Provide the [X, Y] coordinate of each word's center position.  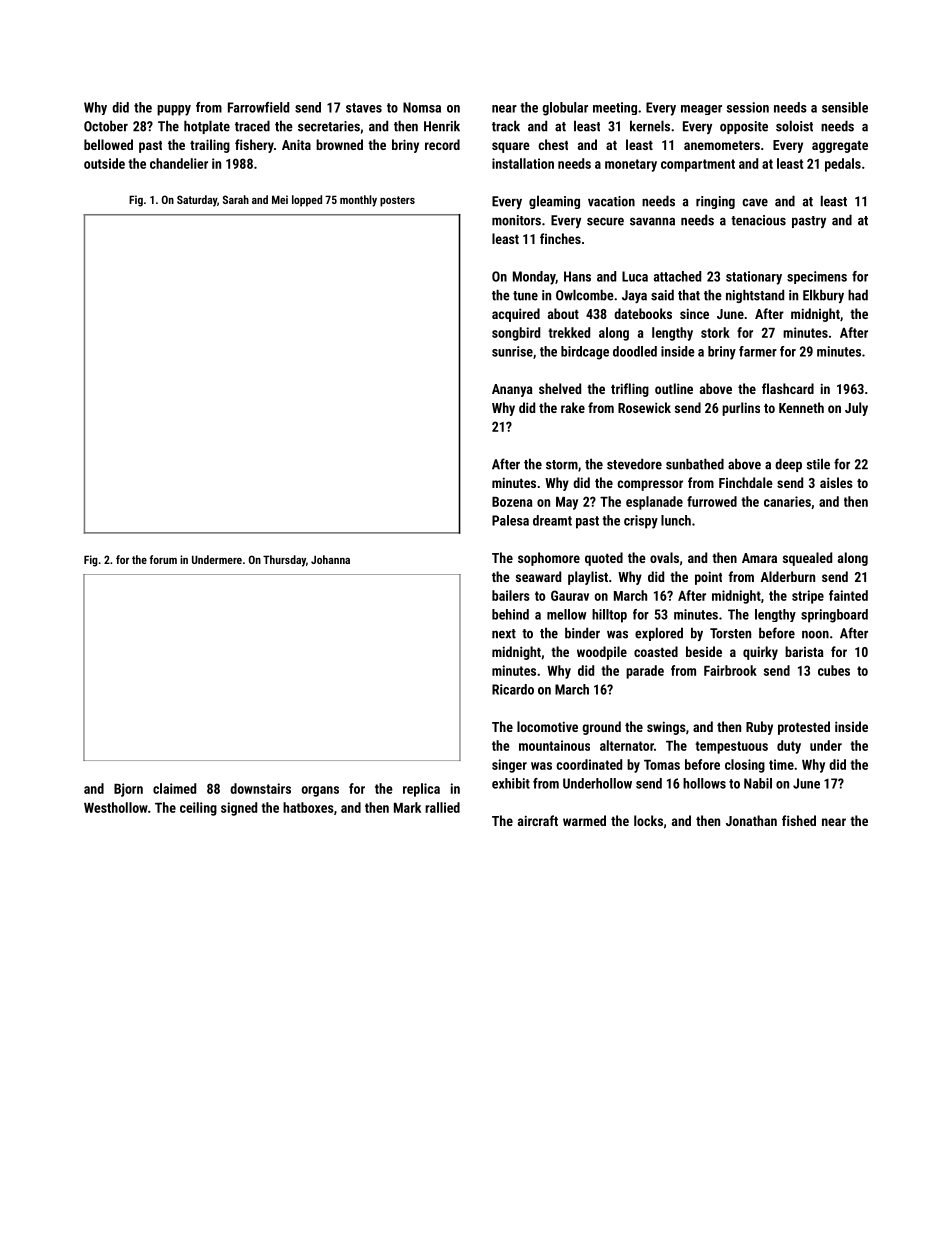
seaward [538, 576]
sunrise [512, 351]
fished [799, 820]
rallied [442, 807]
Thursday [284, 561]
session [748, 107]
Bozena [512, 502]
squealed [807, 559]
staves [364, 108]
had [858, 295]
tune [525, 296]
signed [239, 809]
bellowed [108, 144]
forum [163, 559]
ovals [664, 557]
